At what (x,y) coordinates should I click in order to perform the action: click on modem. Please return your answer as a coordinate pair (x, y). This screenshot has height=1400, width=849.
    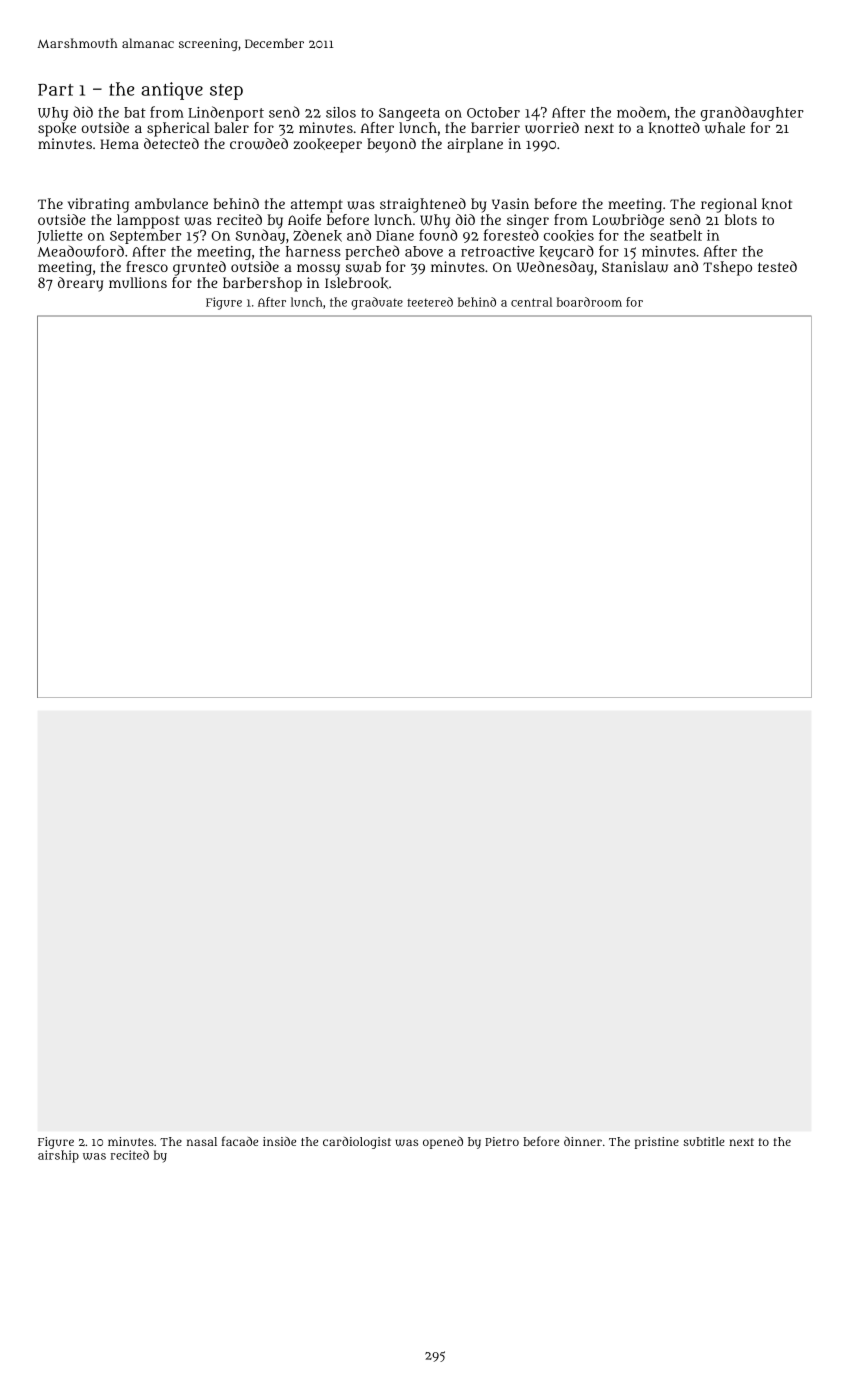
    Looking at the image, I should click on (642, 112).
